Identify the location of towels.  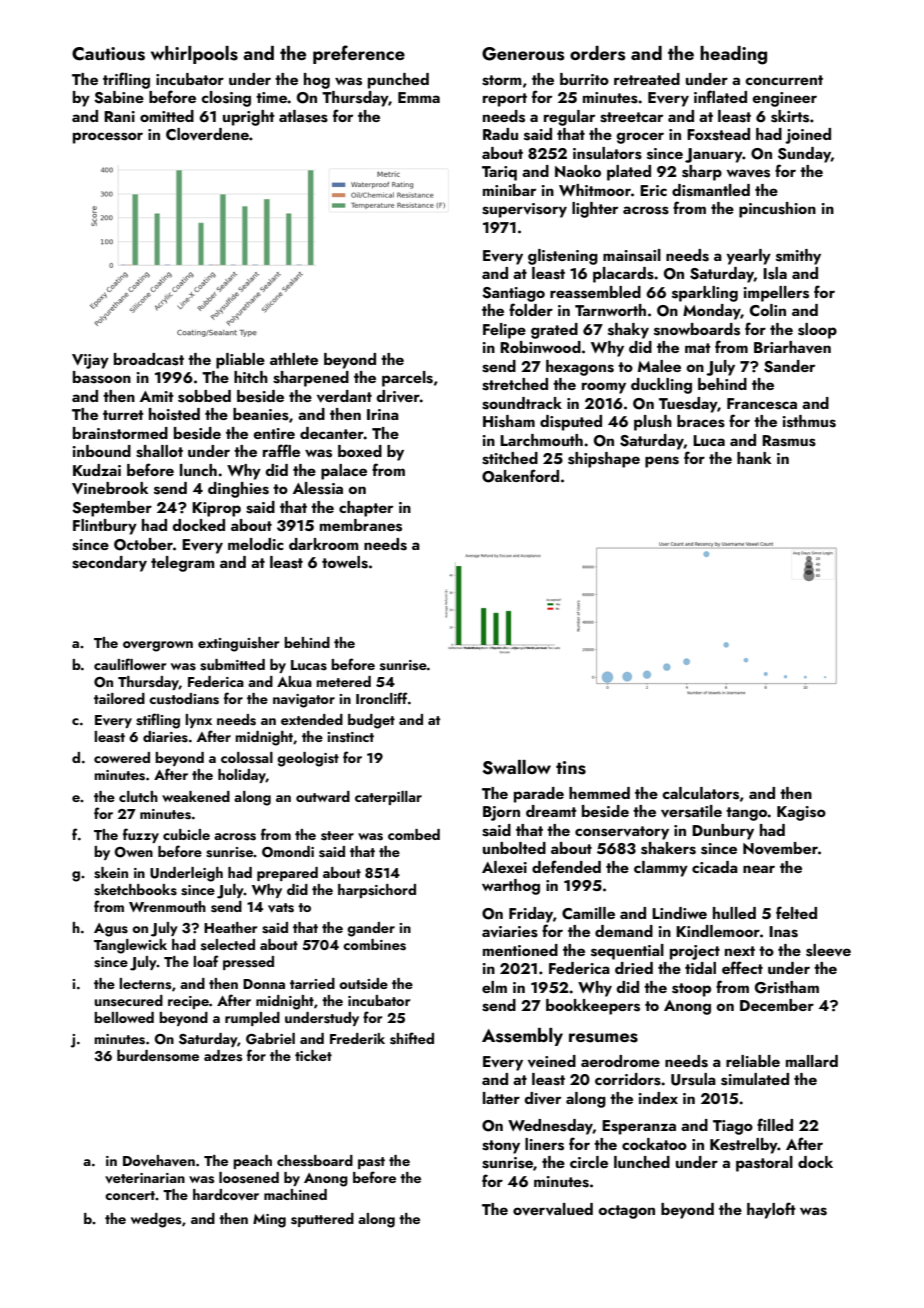
(345, 562).
